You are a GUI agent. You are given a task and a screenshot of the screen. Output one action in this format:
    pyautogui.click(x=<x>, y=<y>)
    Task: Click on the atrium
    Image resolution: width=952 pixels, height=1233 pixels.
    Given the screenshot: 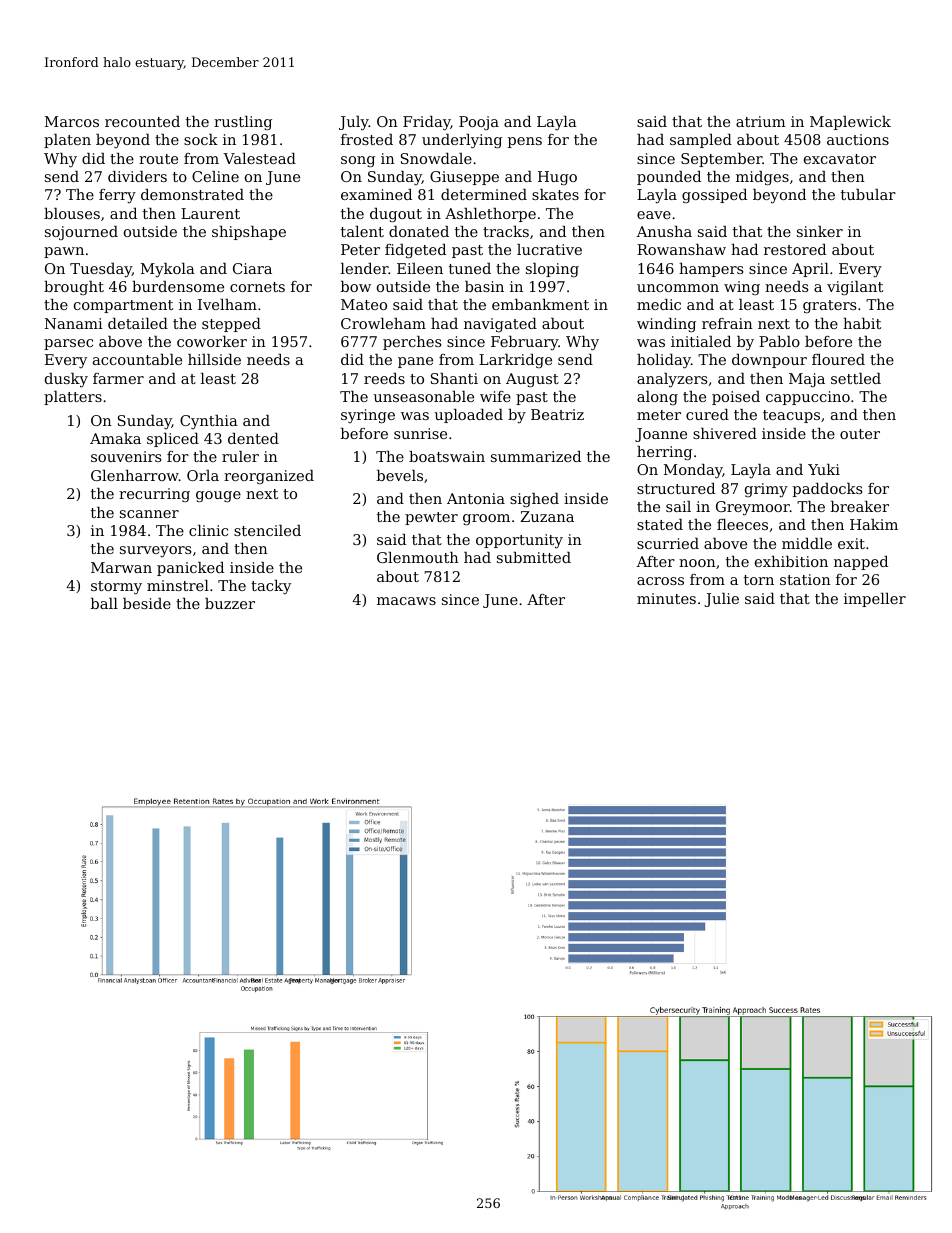 What is the action you would take?
    pyautogui.click(x=761, y=121)
